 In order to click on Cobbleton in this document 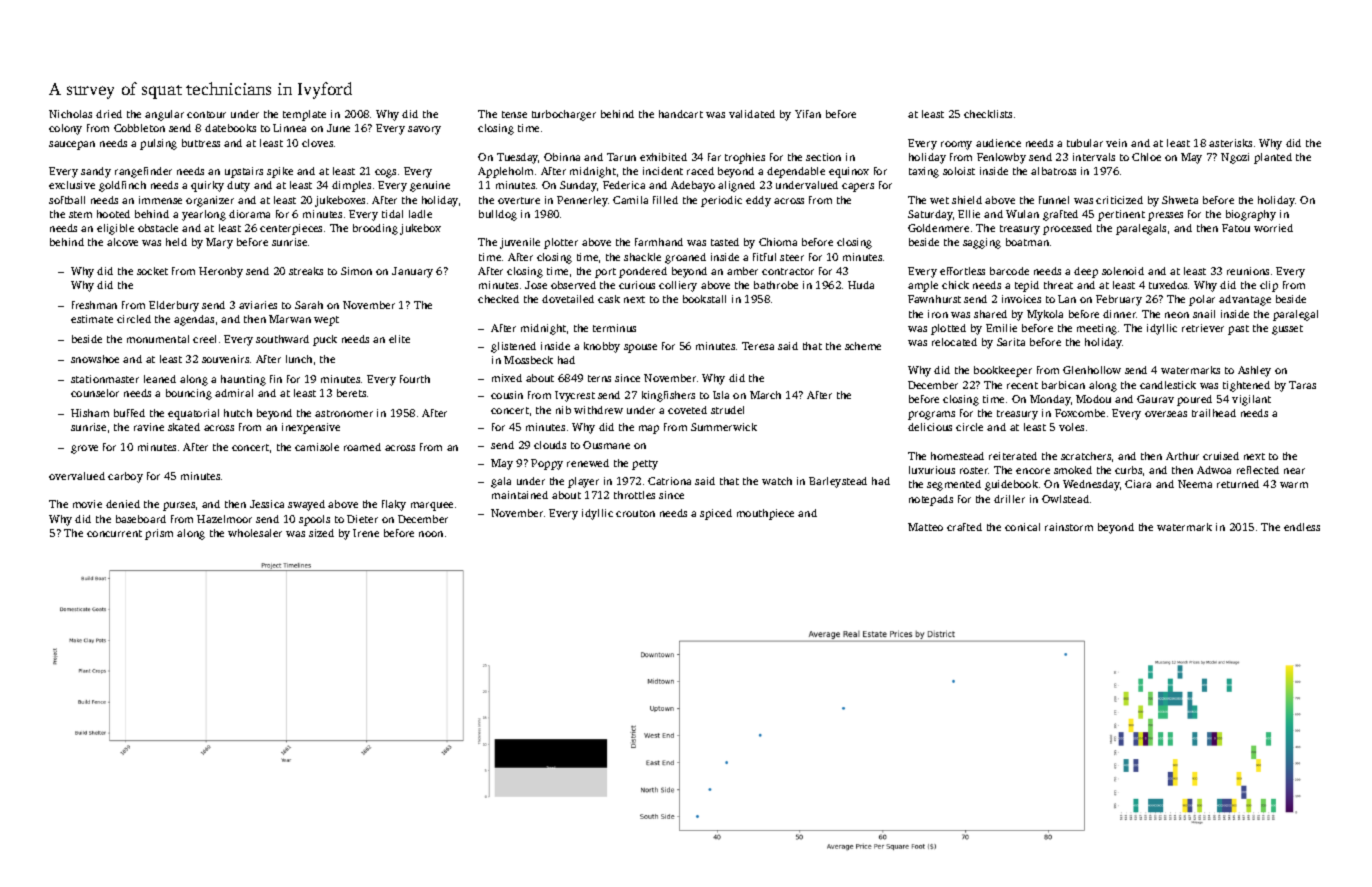, I will do `click(139, 128)`.
